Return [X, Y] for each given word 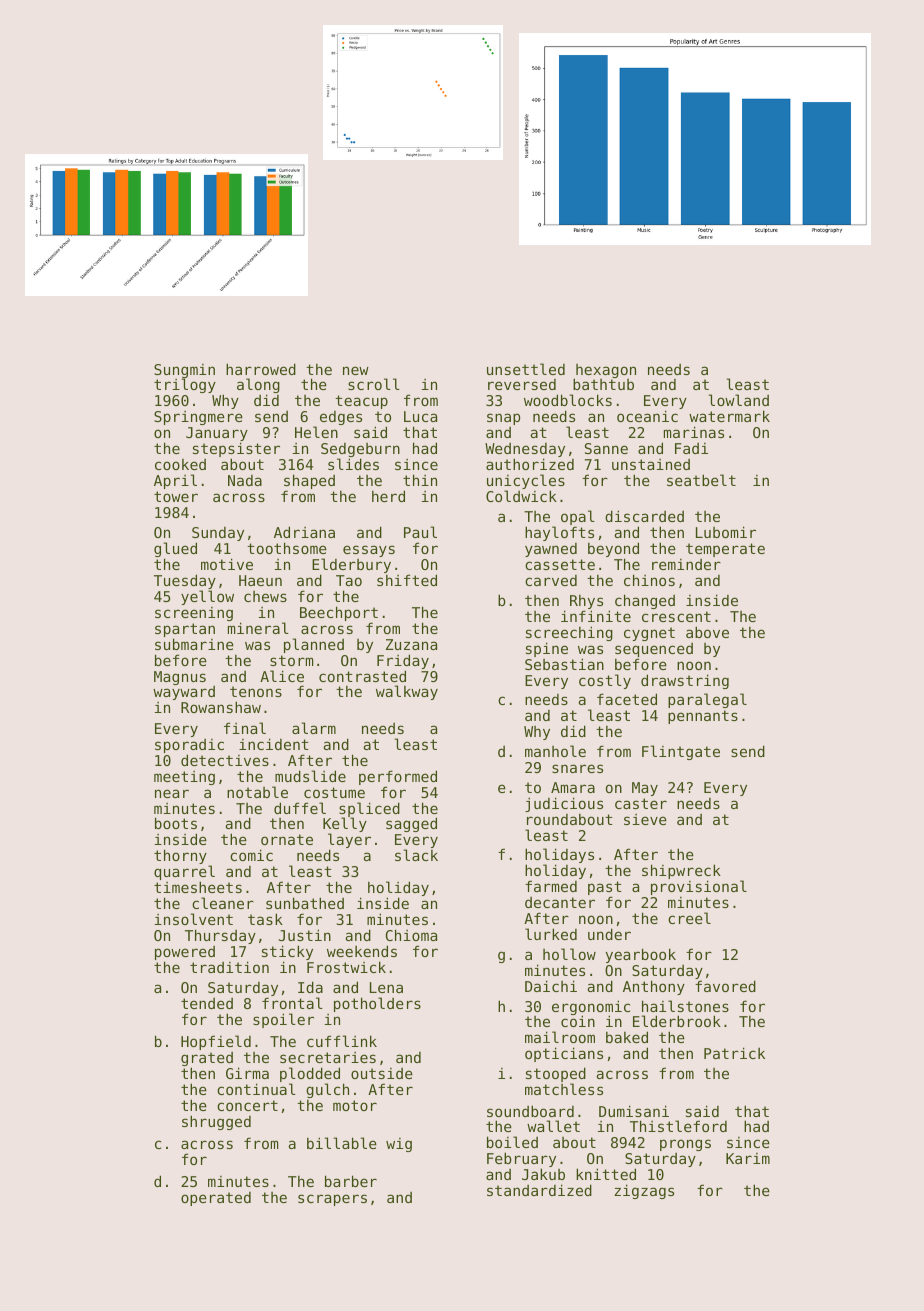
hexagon [605, 371]
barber [351, 1181]
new [356, 370]
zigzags [644, 1191]
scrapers [332, 1200]
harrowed [261, 369]
